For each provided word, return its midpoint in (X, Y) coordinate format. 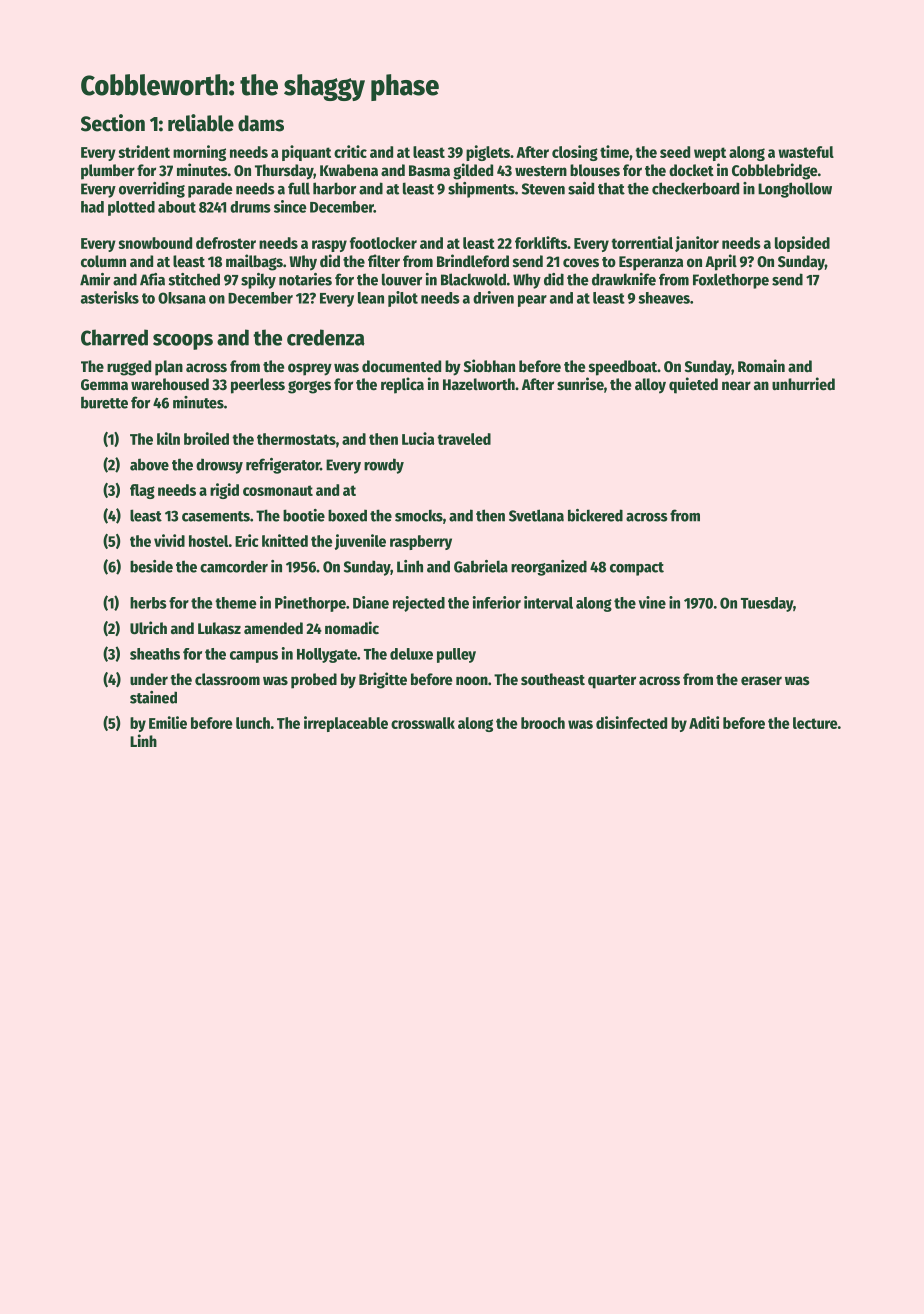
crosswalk (423, 723)
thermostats (296, 439)
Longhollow (795, 190)
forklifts (541, 242)
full (299, 188)
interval (548, 602)
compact (637, 569)
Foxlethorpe (731, 281)
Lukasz (219, 628)
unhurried (803, 384)
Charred (114, 337)
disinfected (631, 722)
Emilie (168, 722)
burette (104, 402)
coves (581, 263)
